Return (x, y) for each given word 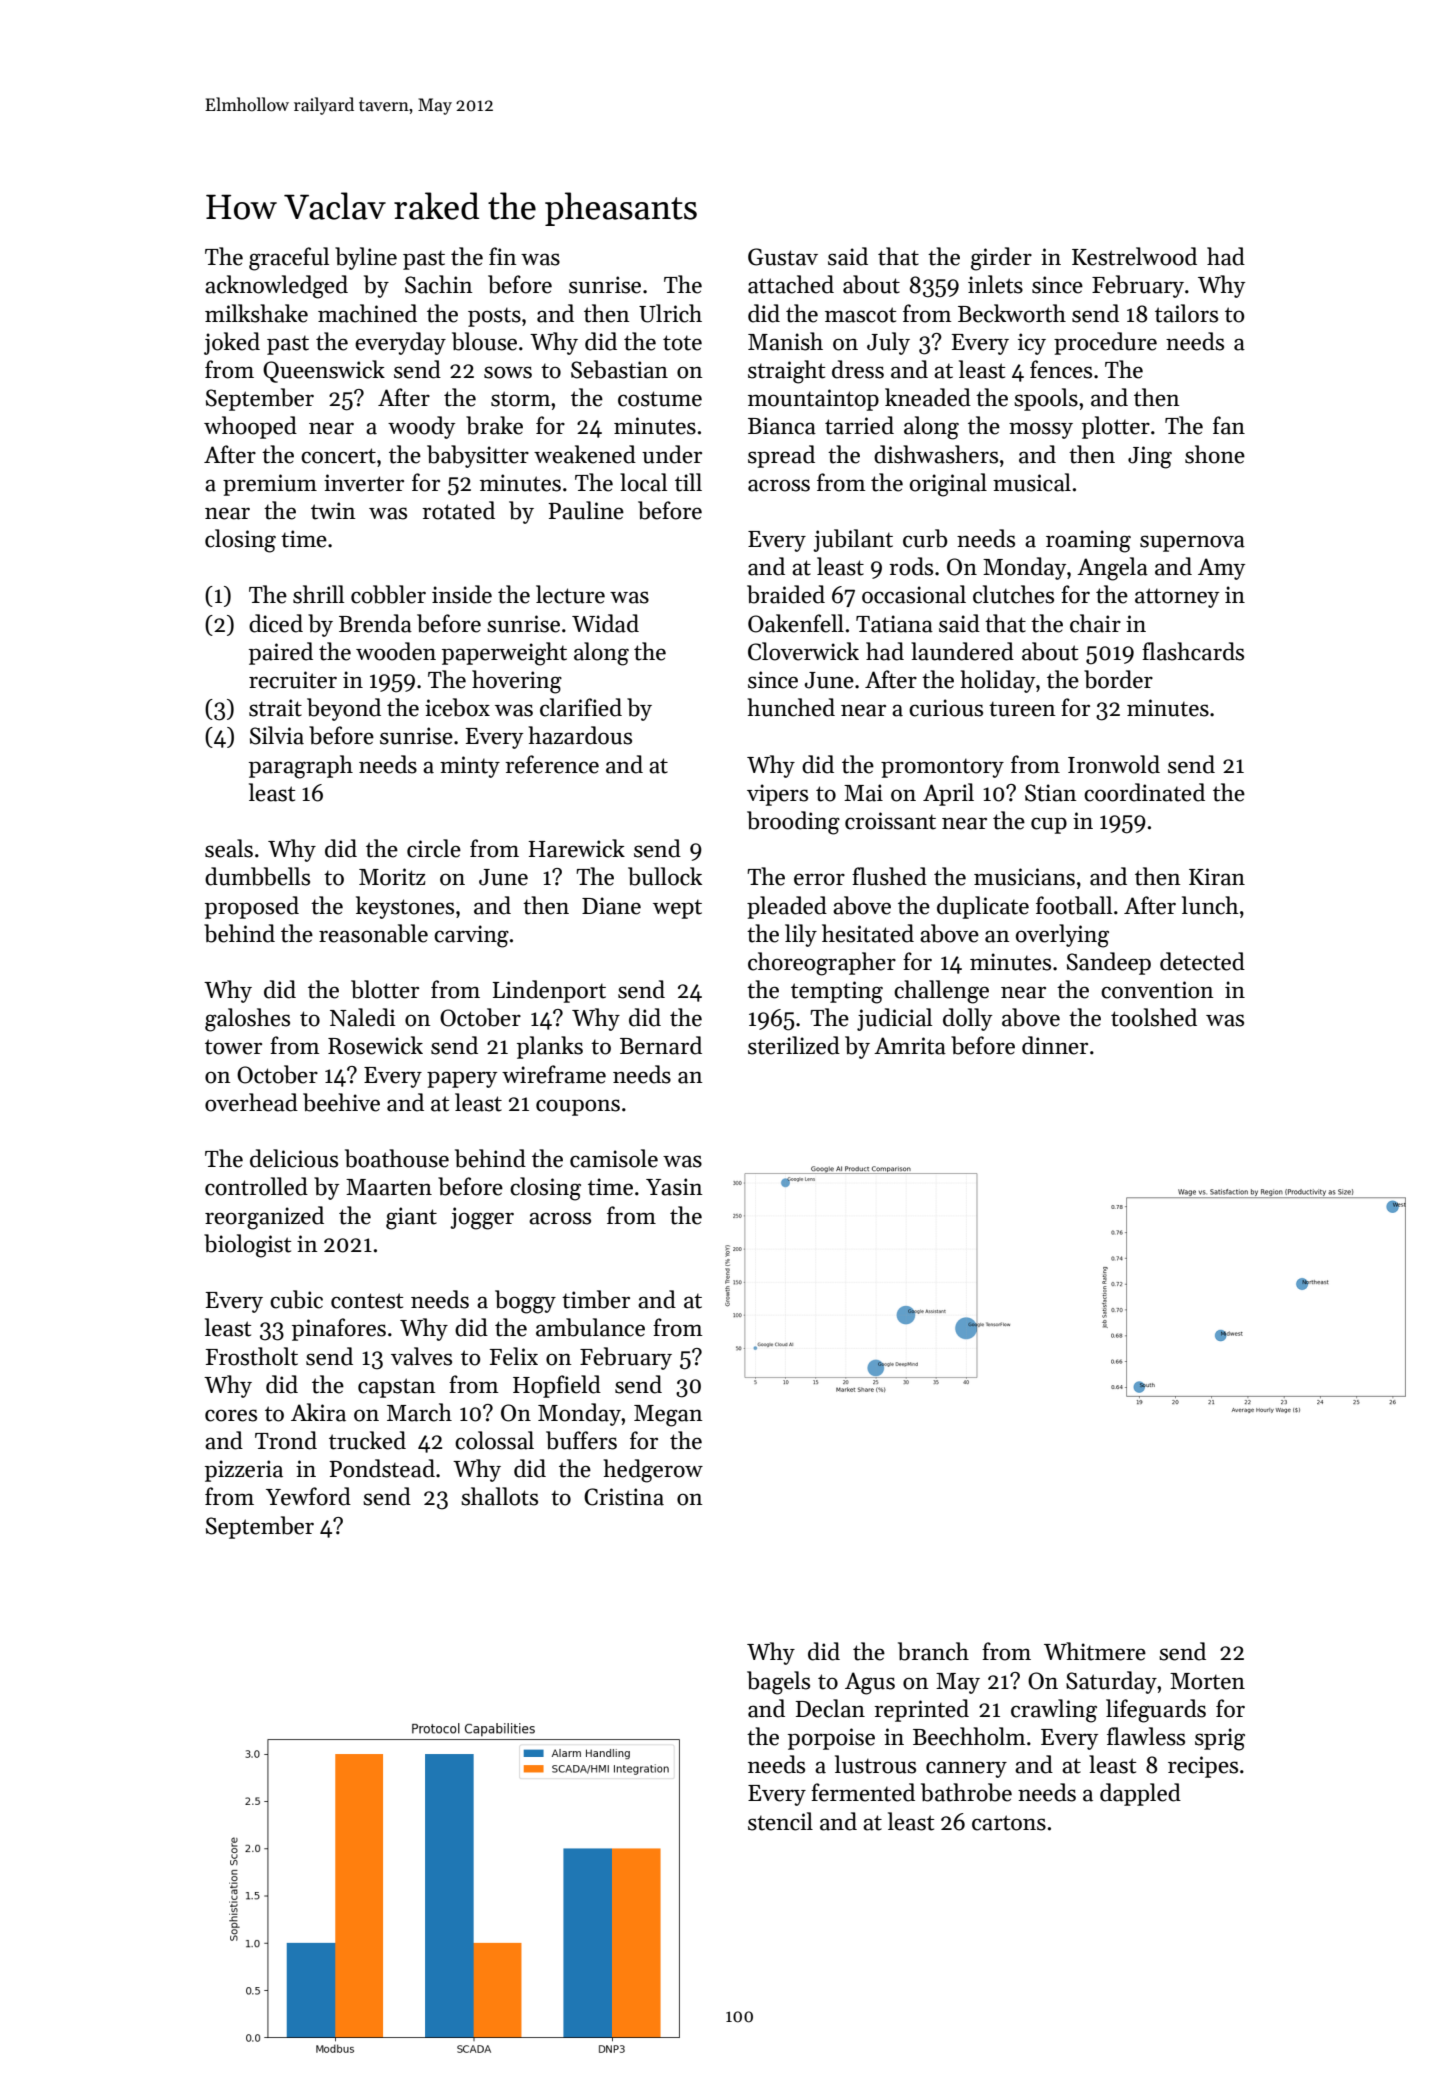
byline (366, 258)
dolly (967, 1019)
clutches (1013, 594)
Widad (605, 623)
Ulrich (670, 313)
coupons (578, 1107)
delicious (294, 1158)
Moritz (392, 877)
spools (1046, 399)
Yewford (308, 1496)
